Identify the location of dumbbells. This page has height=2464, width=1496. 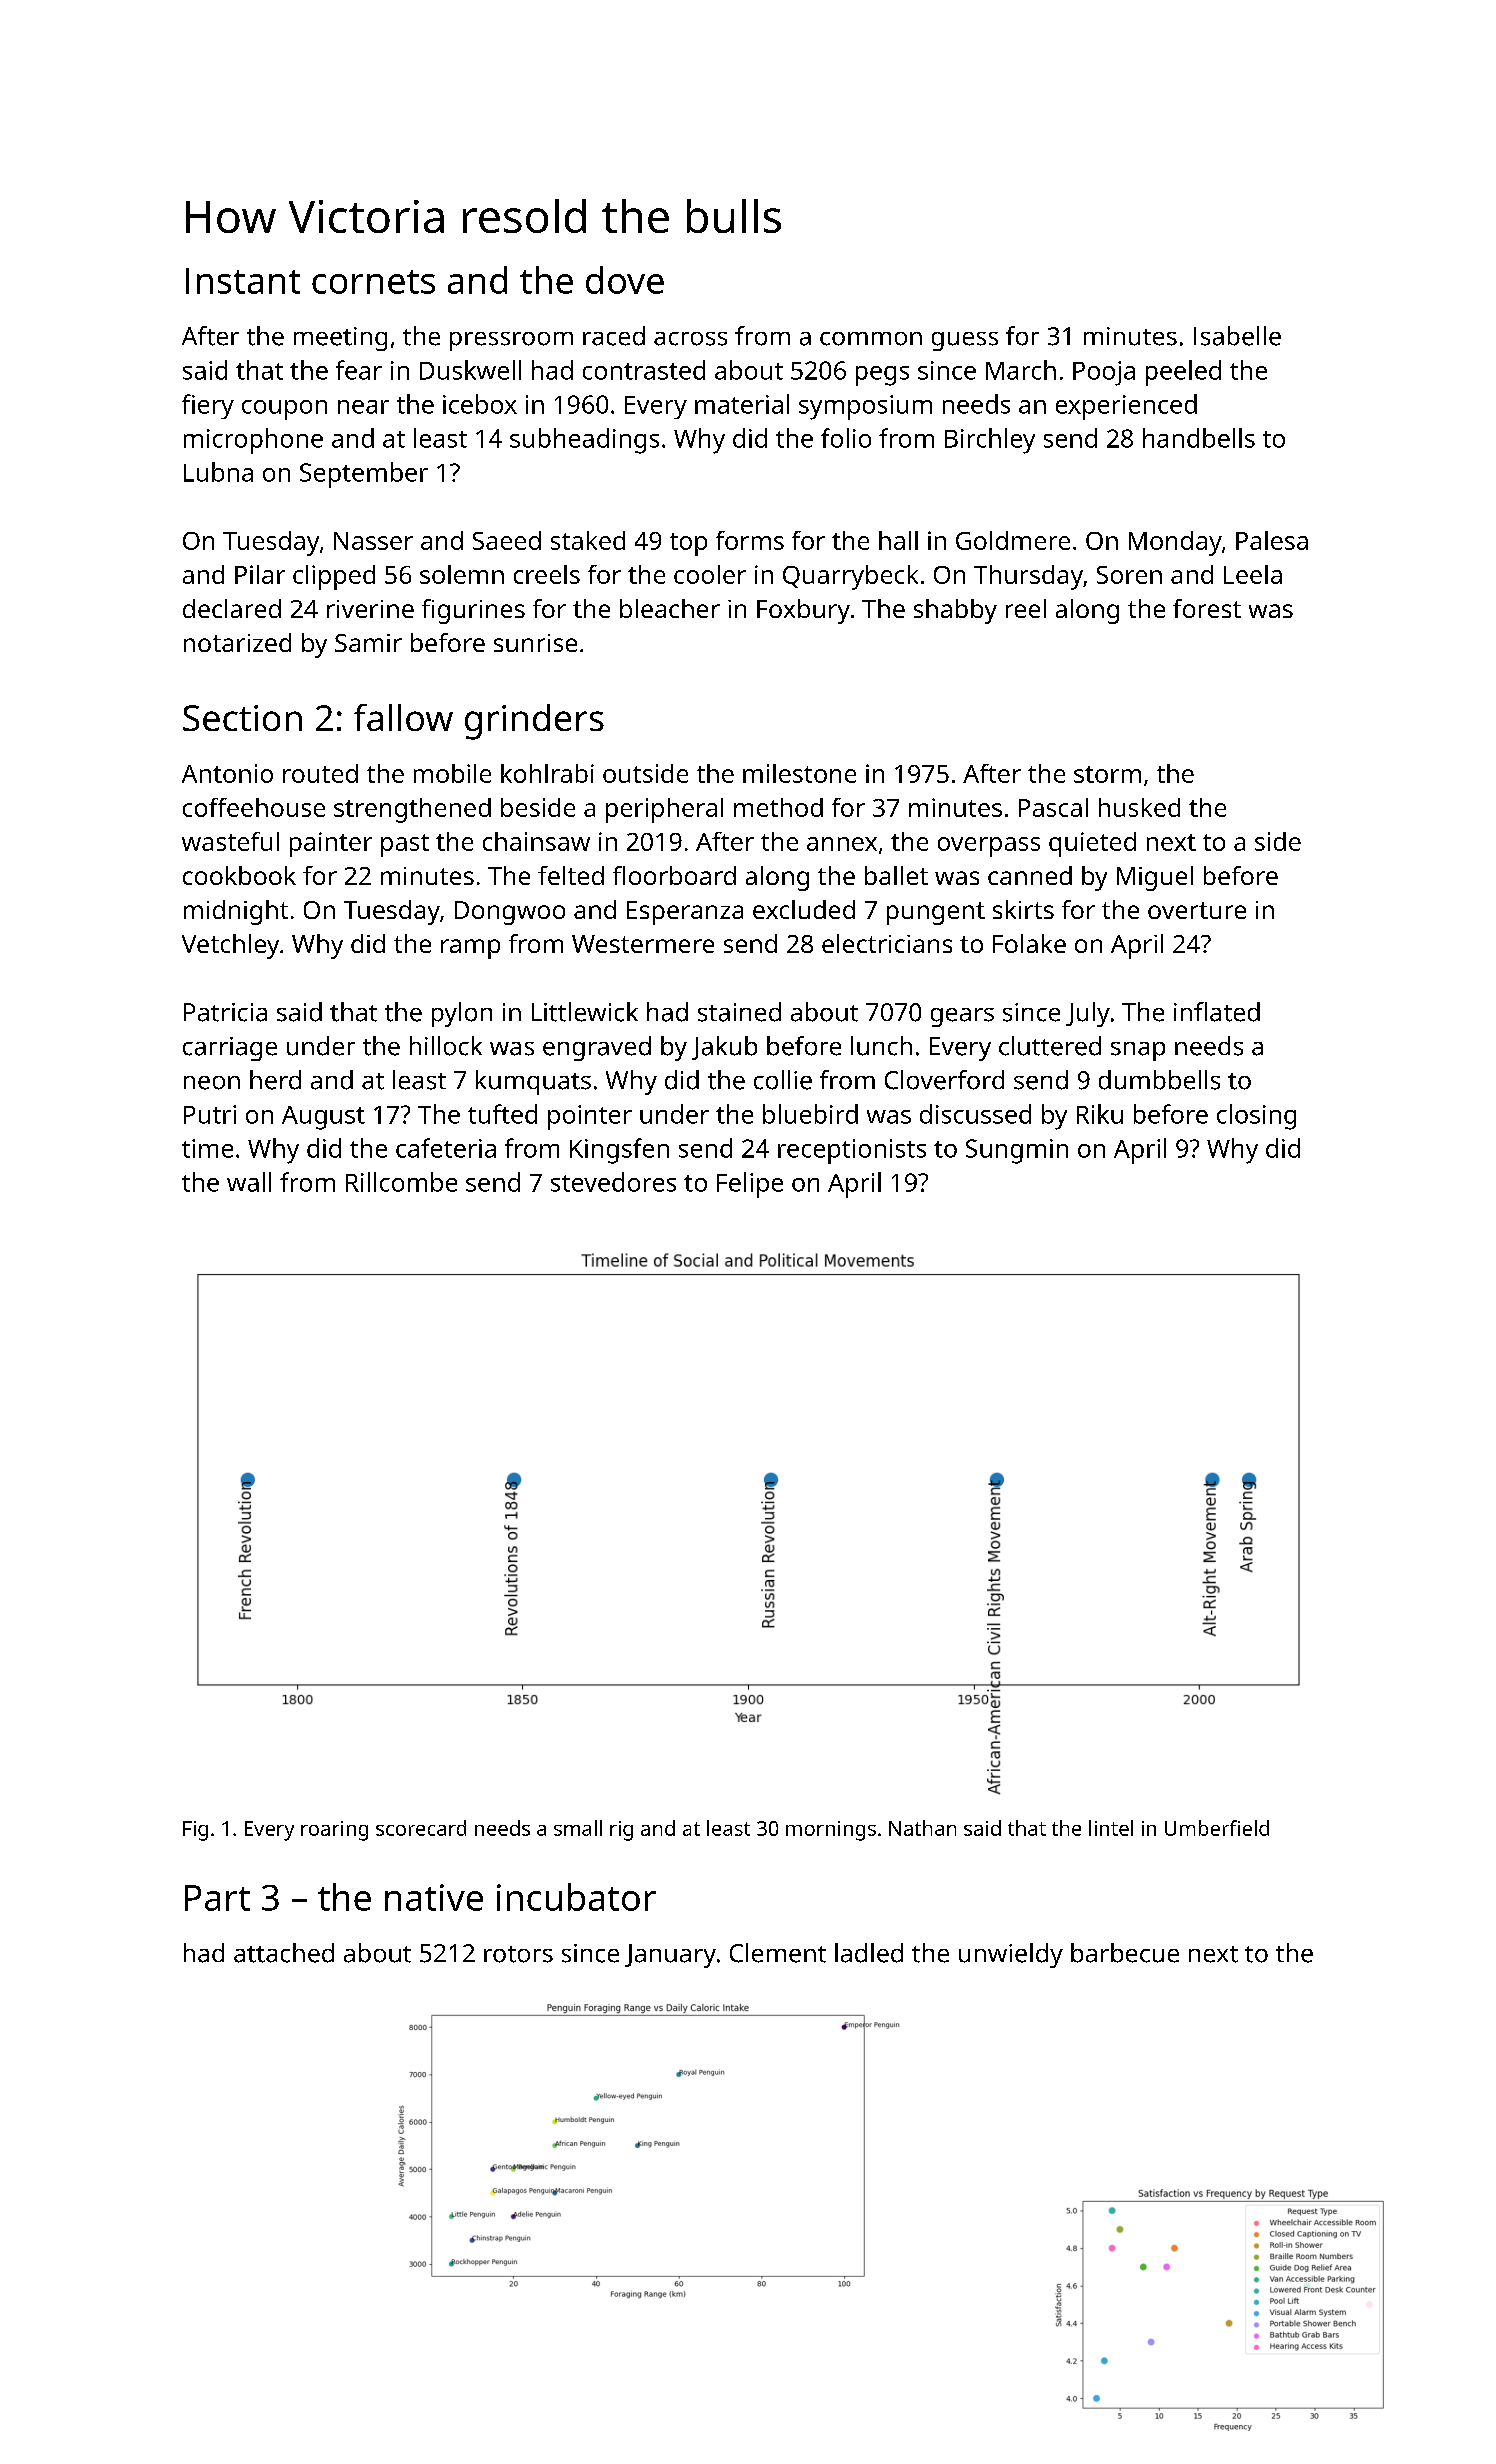
(1159, 1080).
